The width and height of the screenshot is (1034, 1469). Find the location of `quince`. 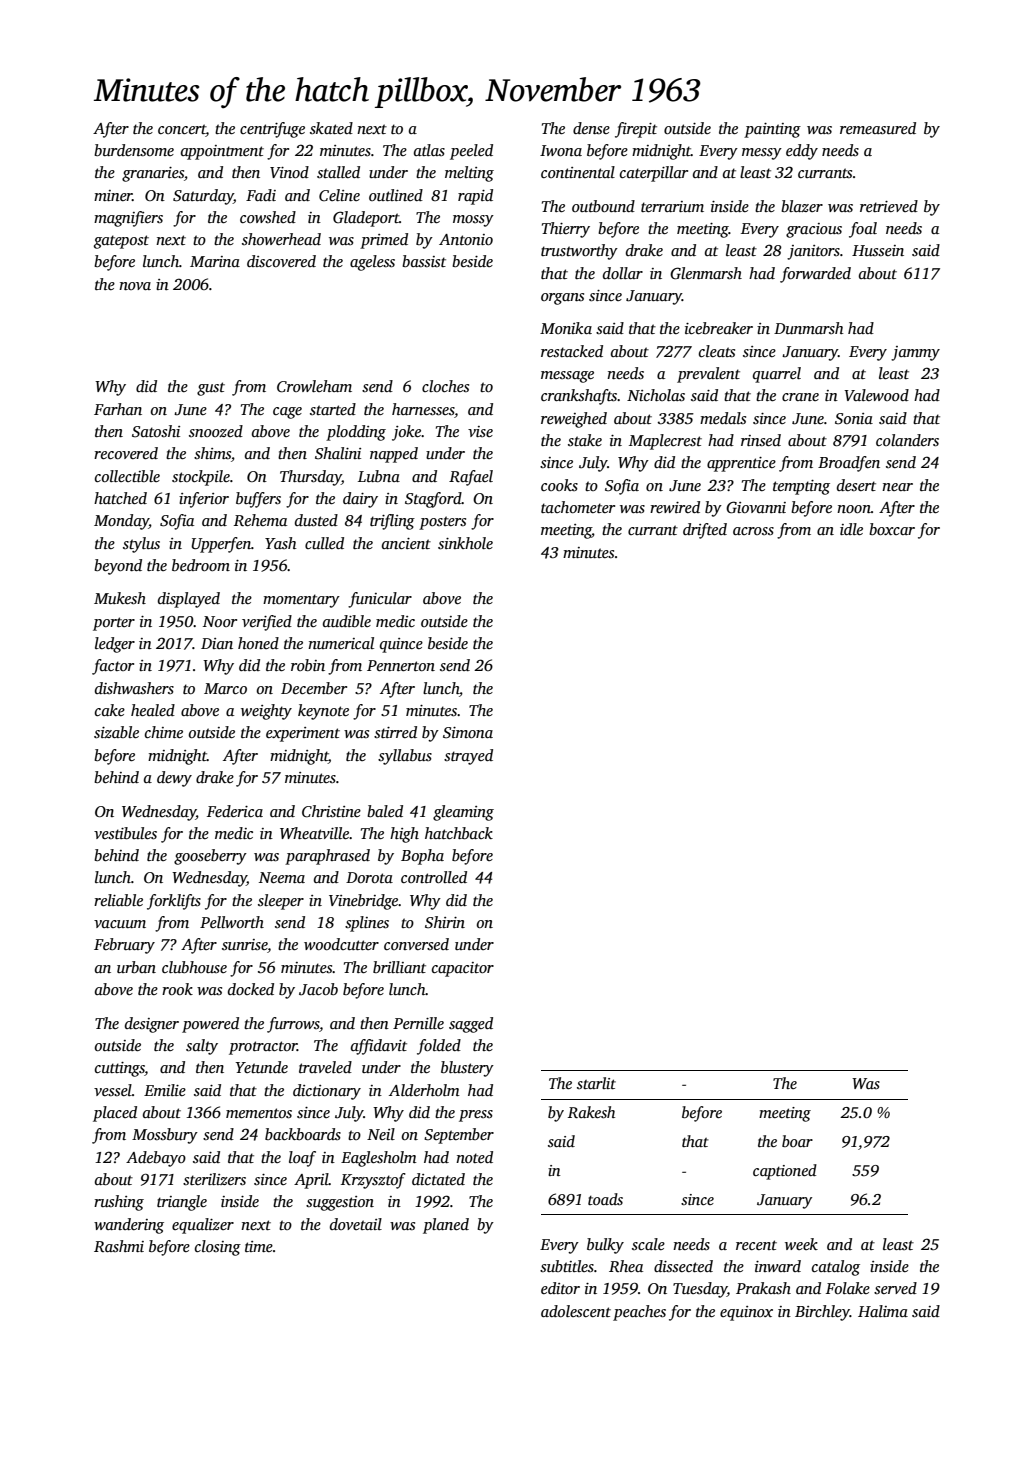

quince is located at coordinates (401, 645).
